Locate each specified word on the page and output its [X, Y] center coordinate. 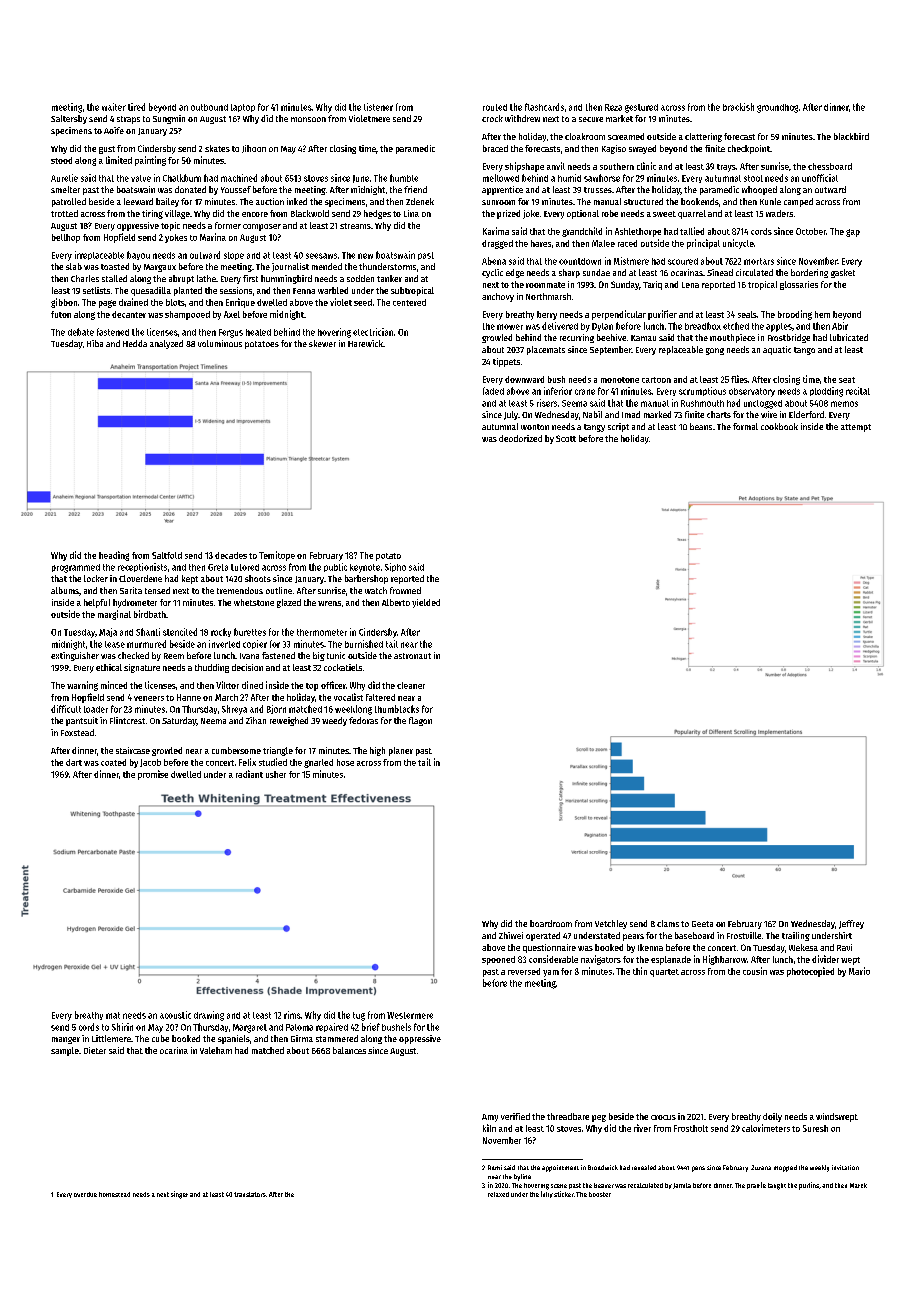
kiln [489, 1128]
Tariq [652, 285]
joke [531, 214]
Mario [859, 971]
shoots [258, 578]
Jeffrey [851, 924]
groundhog [777, 108]
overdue [85, 1194]
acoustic [175, 1015]
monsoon [308, 119]
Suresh [815, 1128]
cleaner [411, 685]
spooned [498, 960]
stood [61, 160]
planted [188, 291]
